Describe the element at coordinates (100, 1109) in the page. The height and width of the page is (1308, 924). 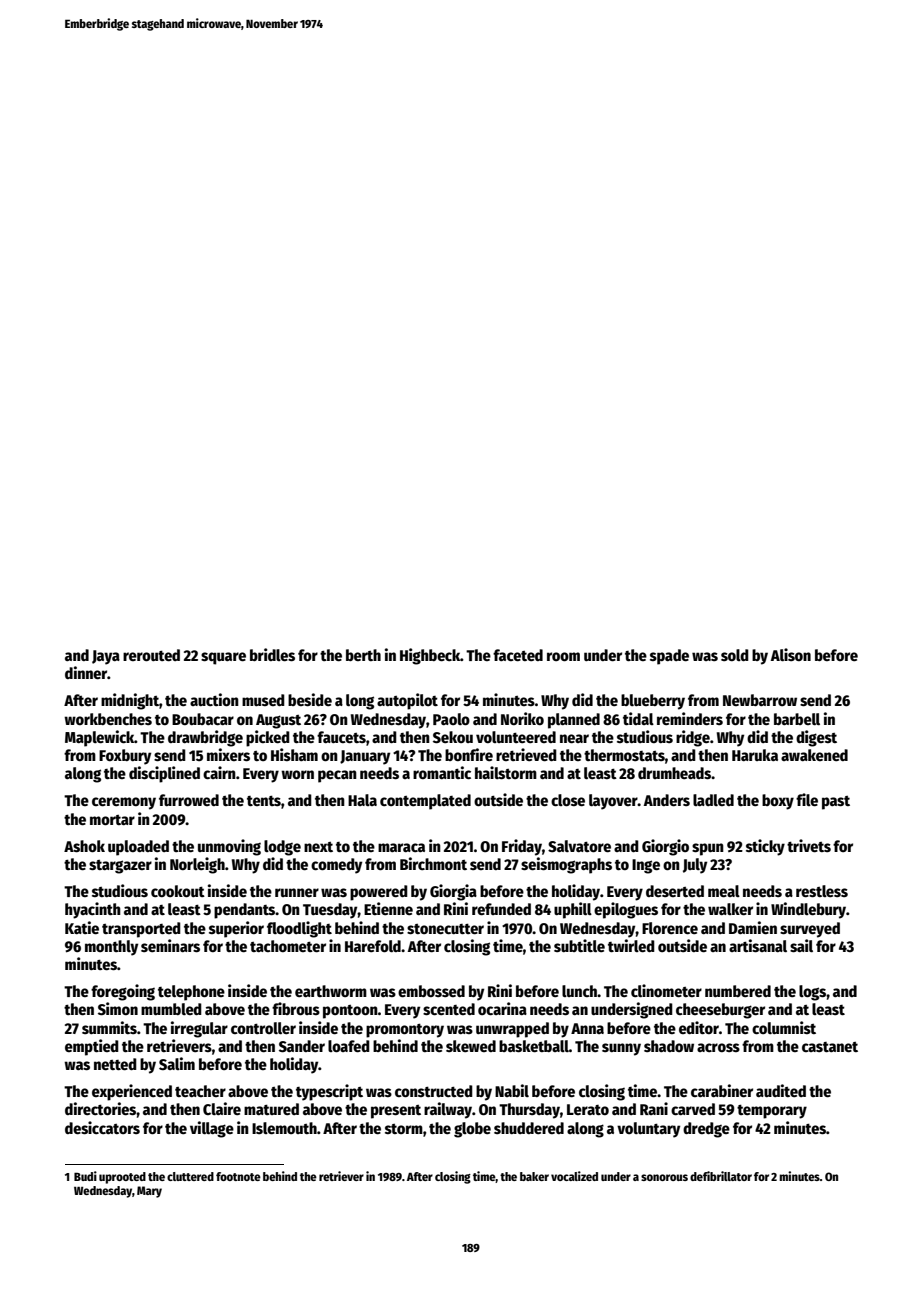
I see `directories` at that location.
